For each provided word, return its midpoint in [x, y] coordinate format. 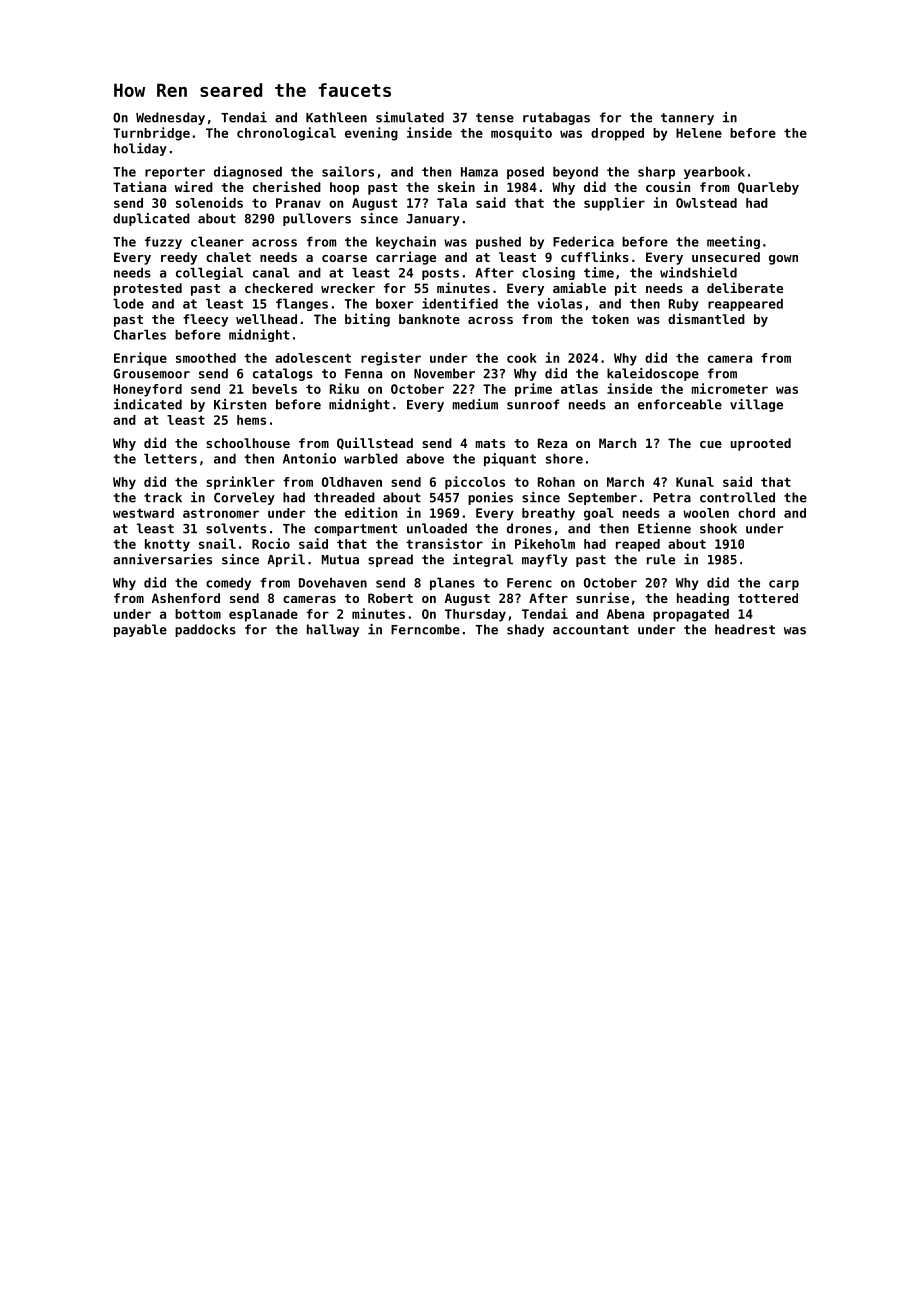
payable [140, 630]
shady [525, 630]
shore [564, 459]
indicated [148, 404]
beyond [575, 173]
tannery [687, 119]
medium [475, 404]
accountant [591, 630]
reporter [175, 173]
